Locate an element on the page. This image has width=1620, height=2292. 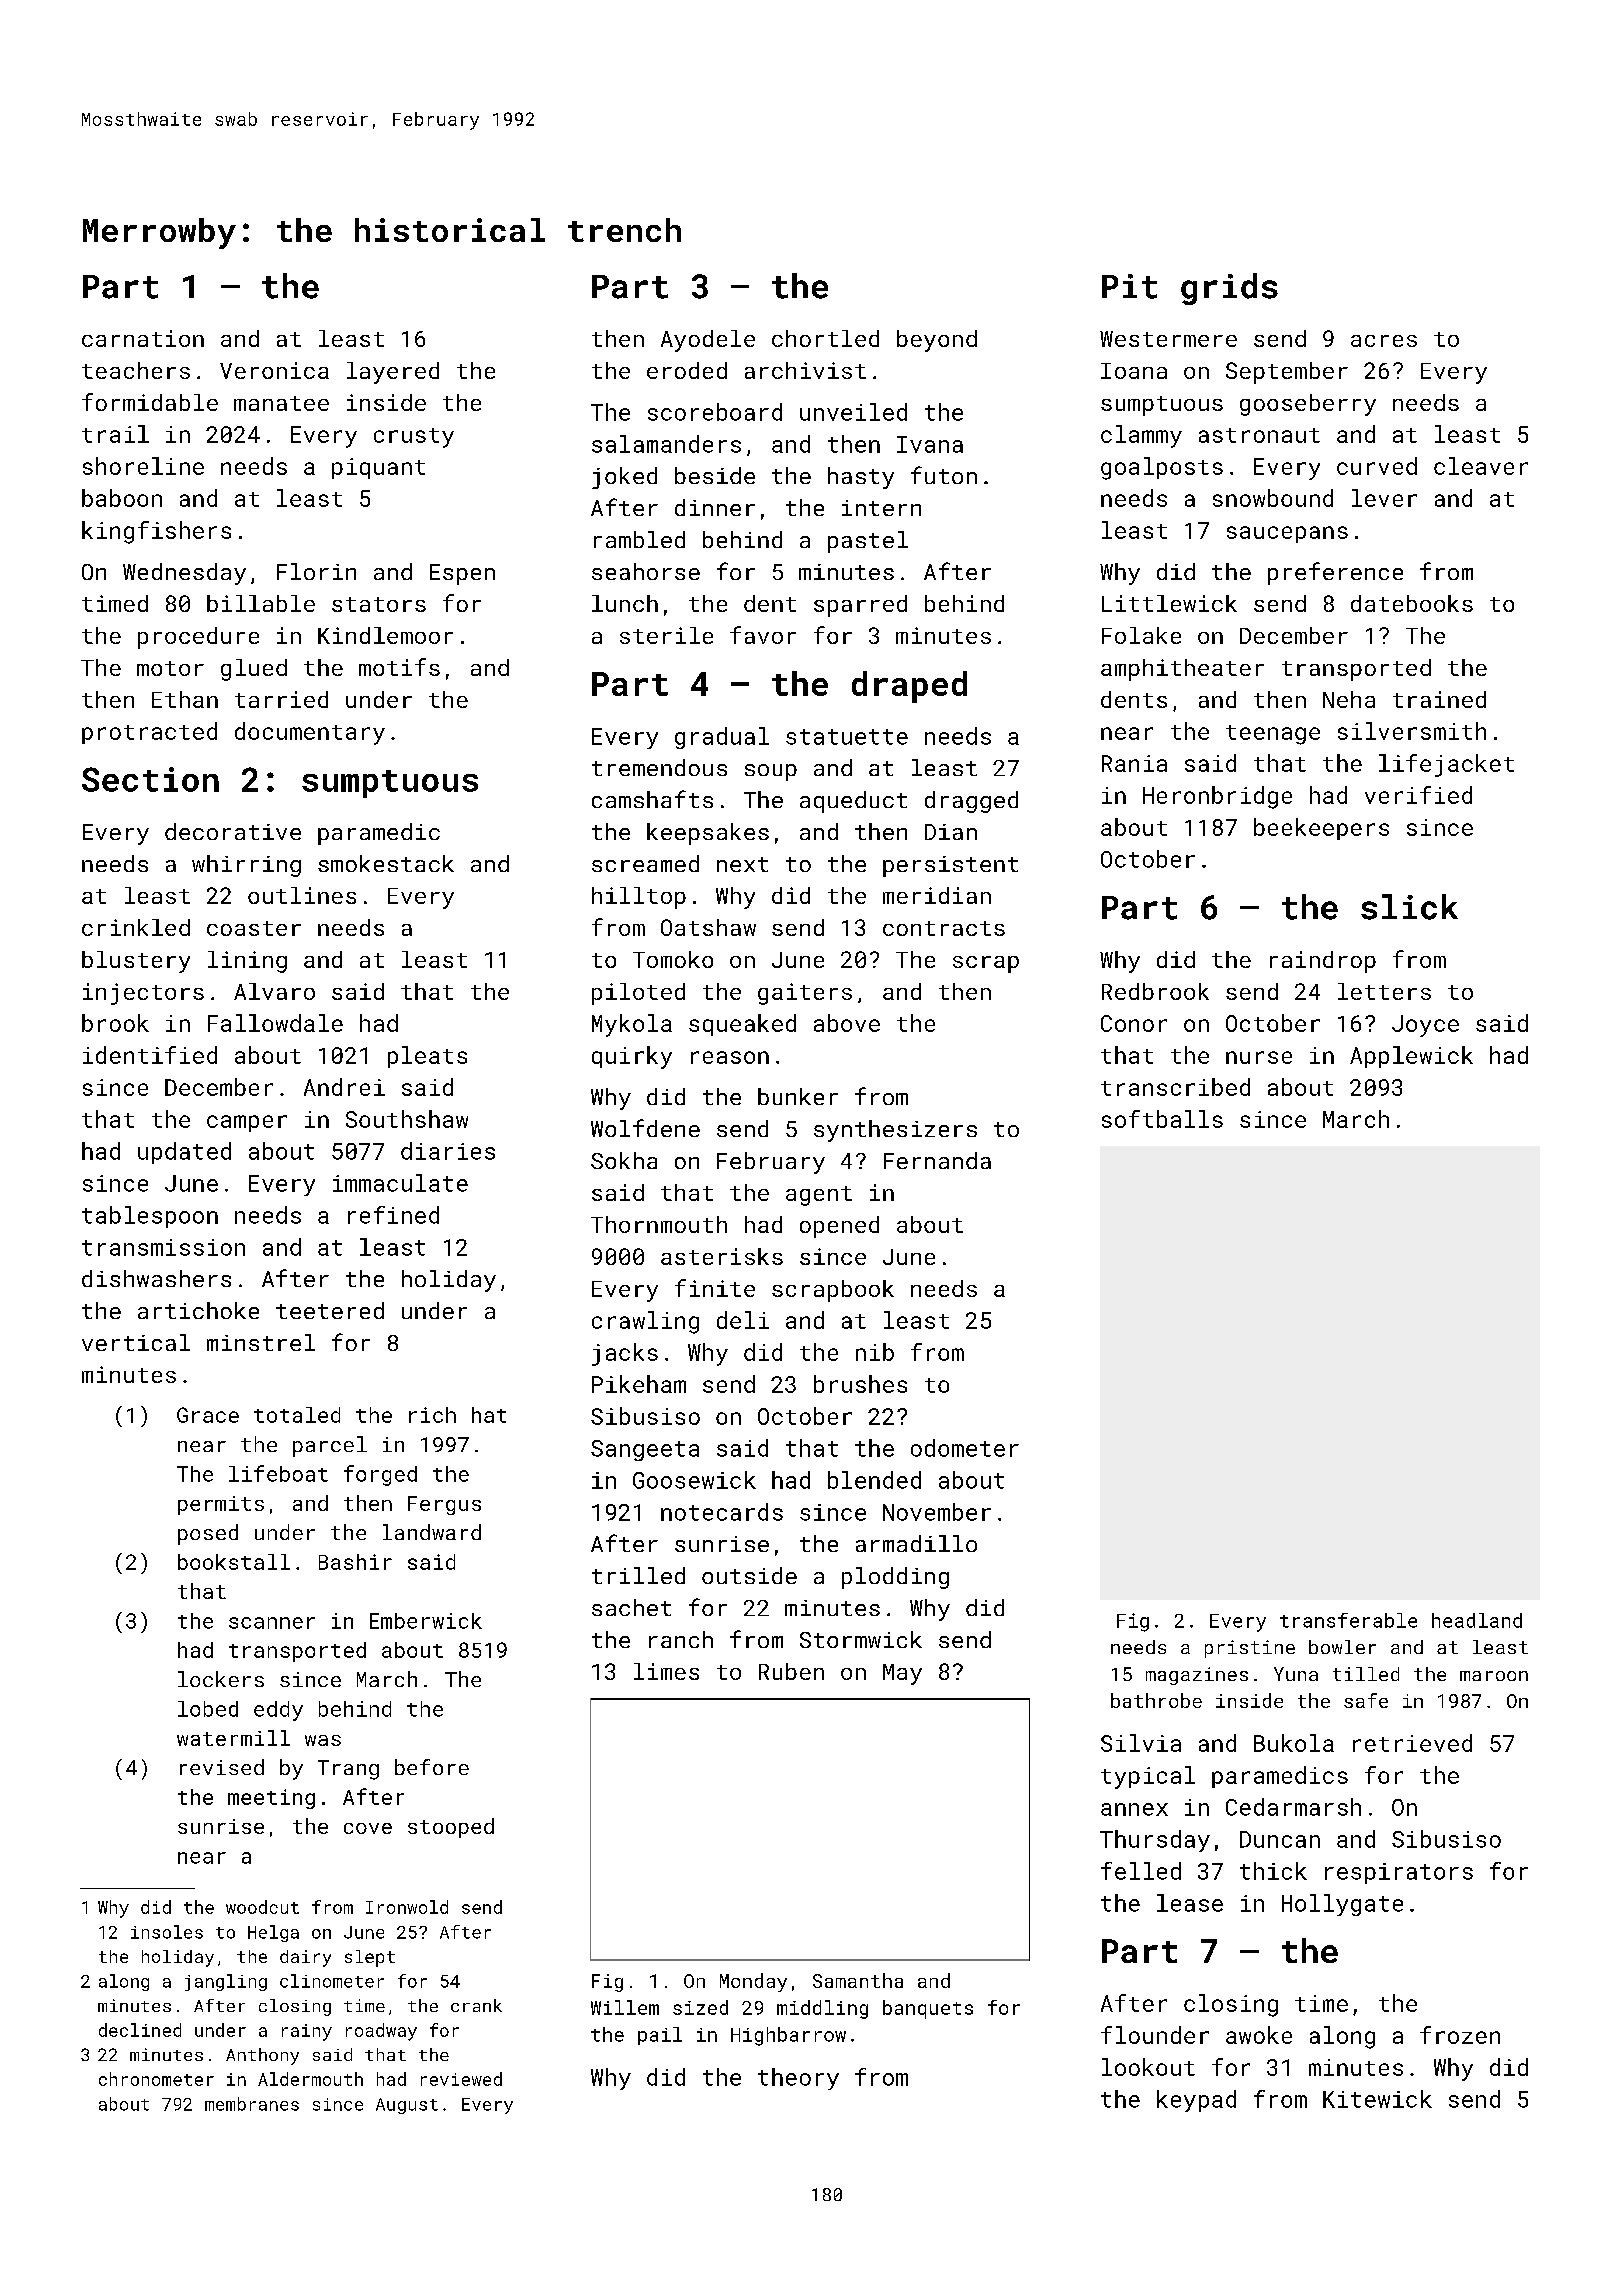
teachers is located at coordinates (136, 370).
